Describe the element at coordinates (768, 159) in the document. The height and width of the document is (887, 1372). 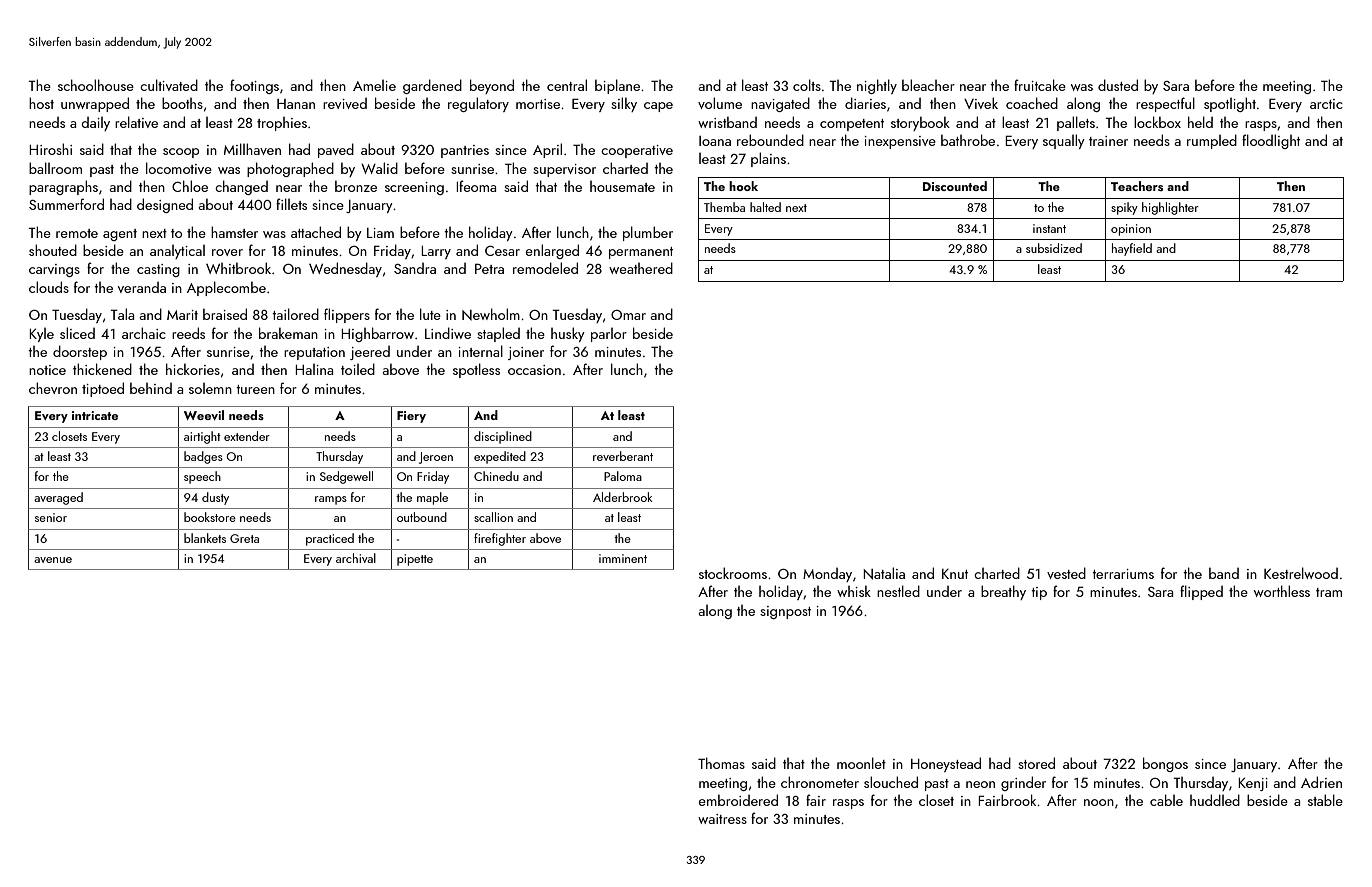
I see `plains` at that location.
